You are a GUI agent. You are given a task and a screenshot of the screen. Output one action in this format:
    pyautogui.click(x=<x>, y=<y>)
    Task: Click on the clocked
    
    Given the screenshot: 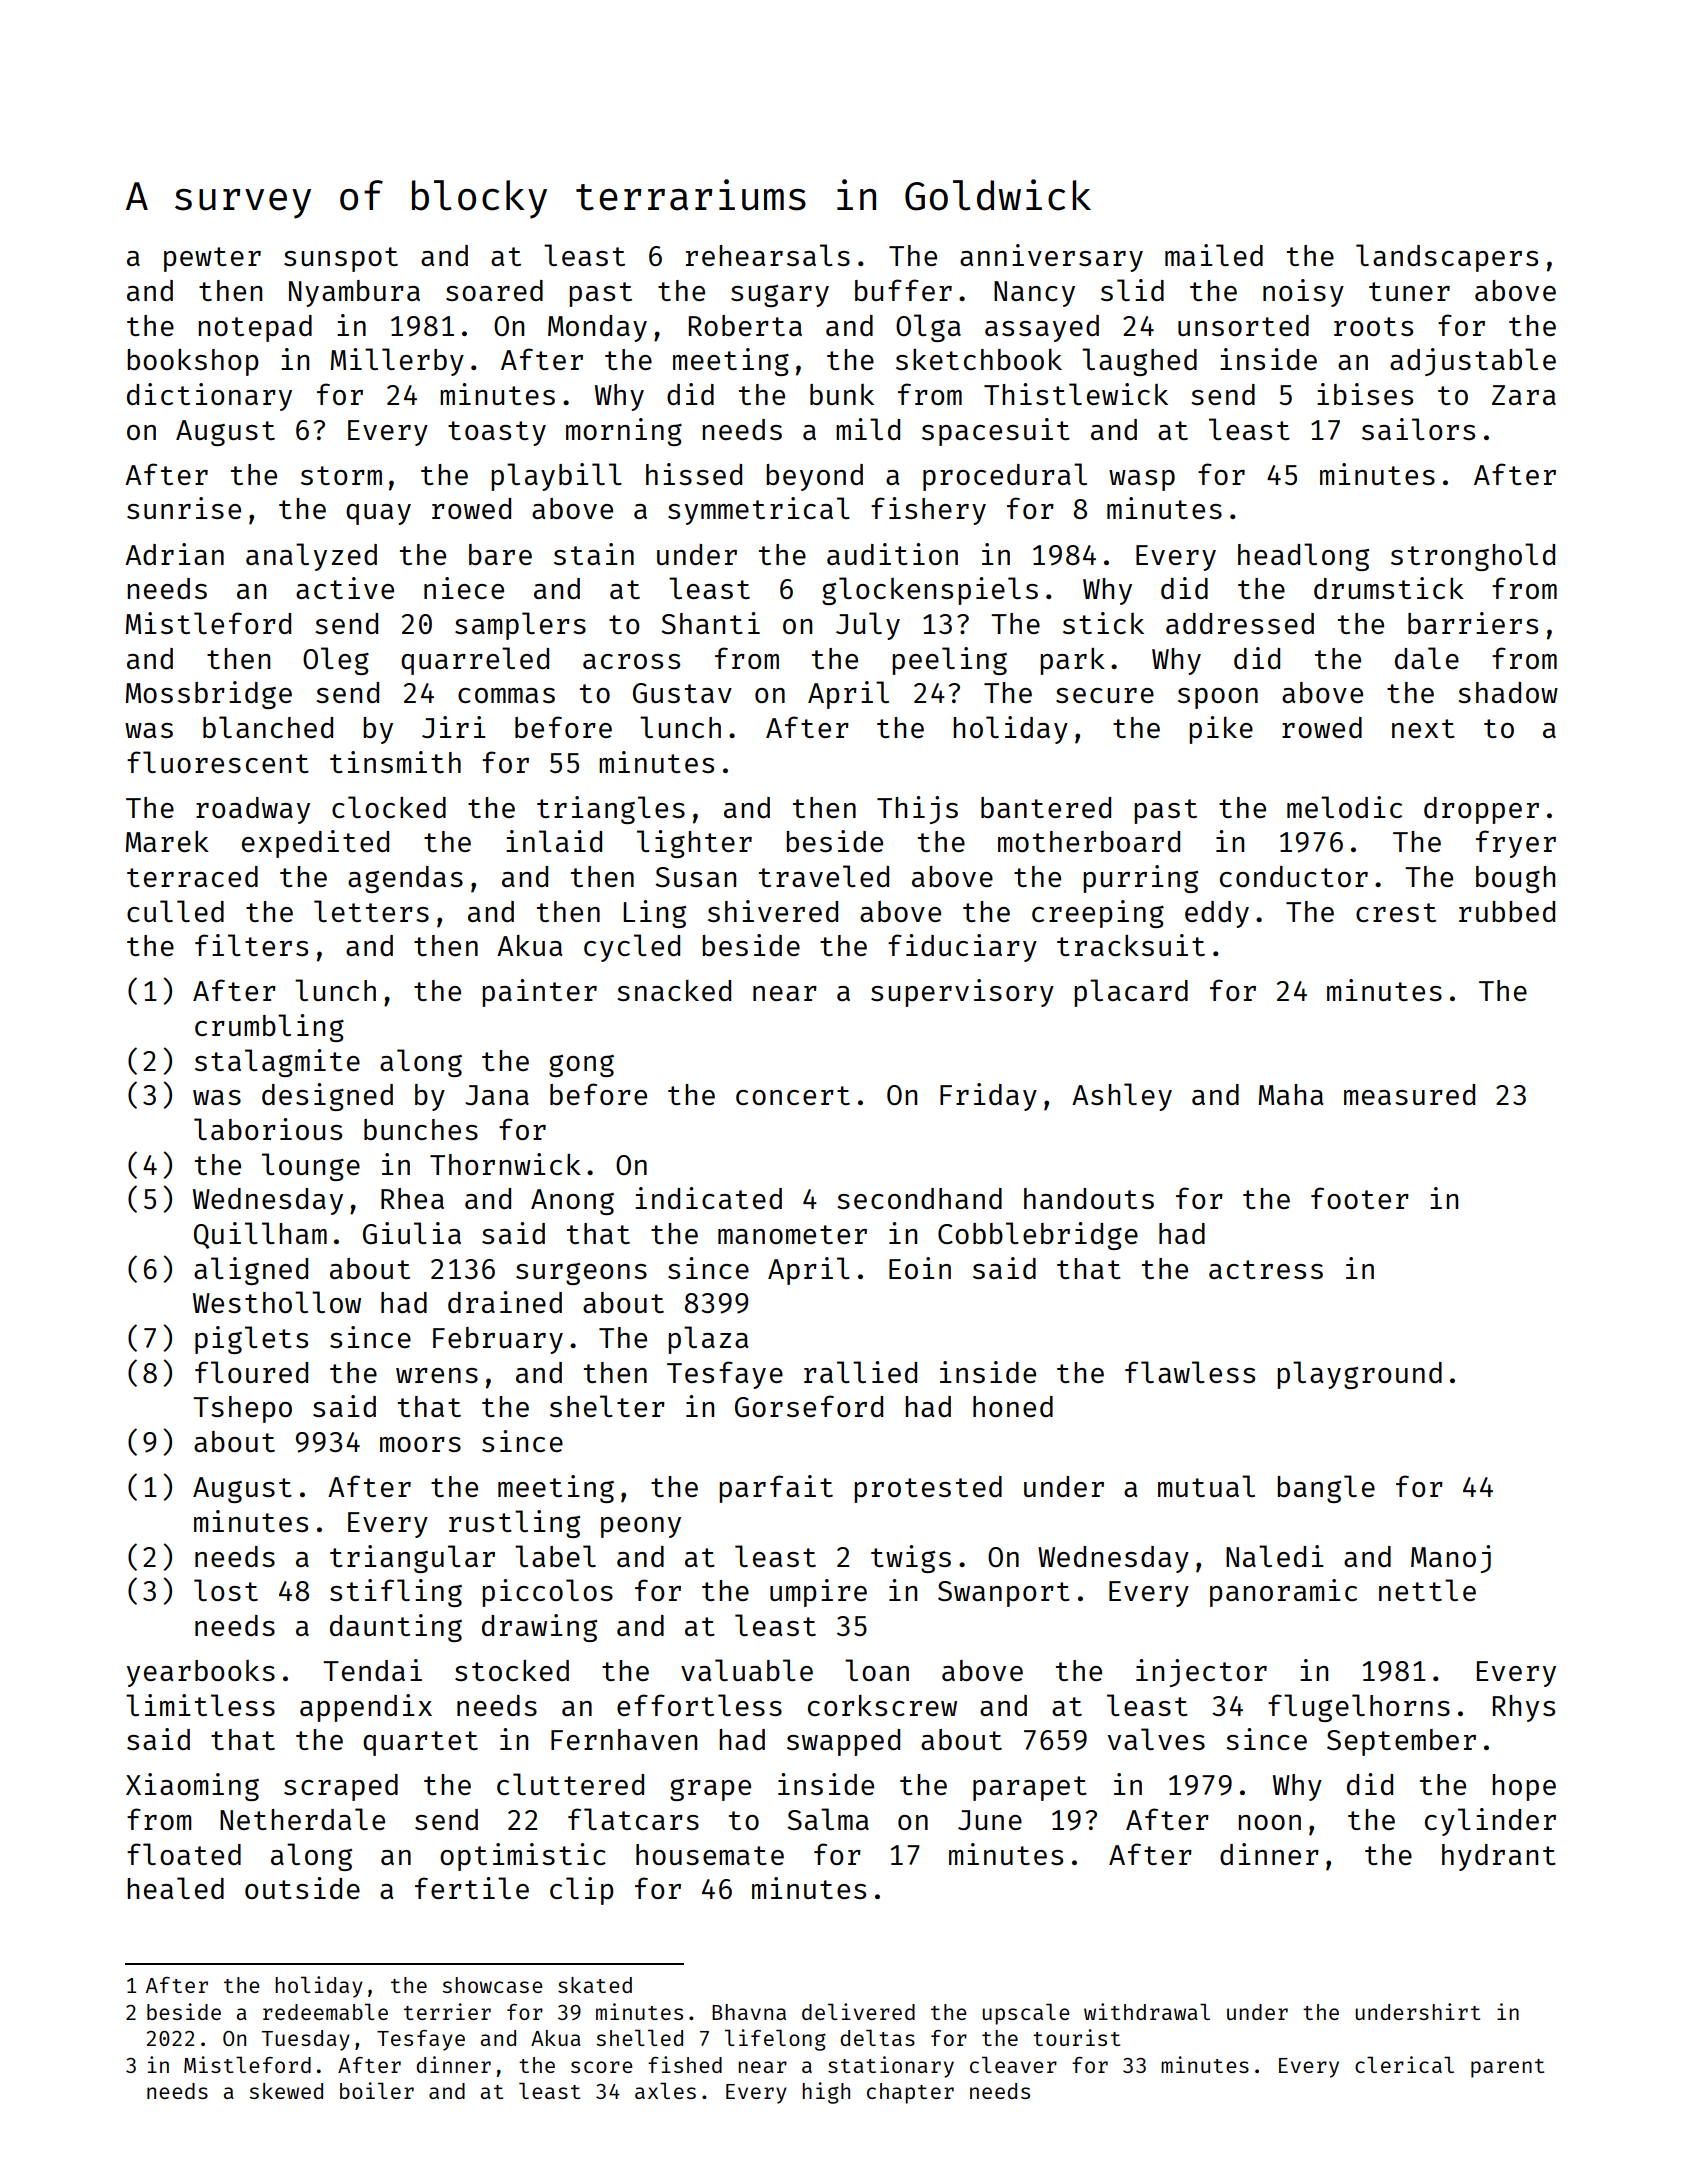 What is the action you would take?
    pyautogui.click(x=389, y=807)
